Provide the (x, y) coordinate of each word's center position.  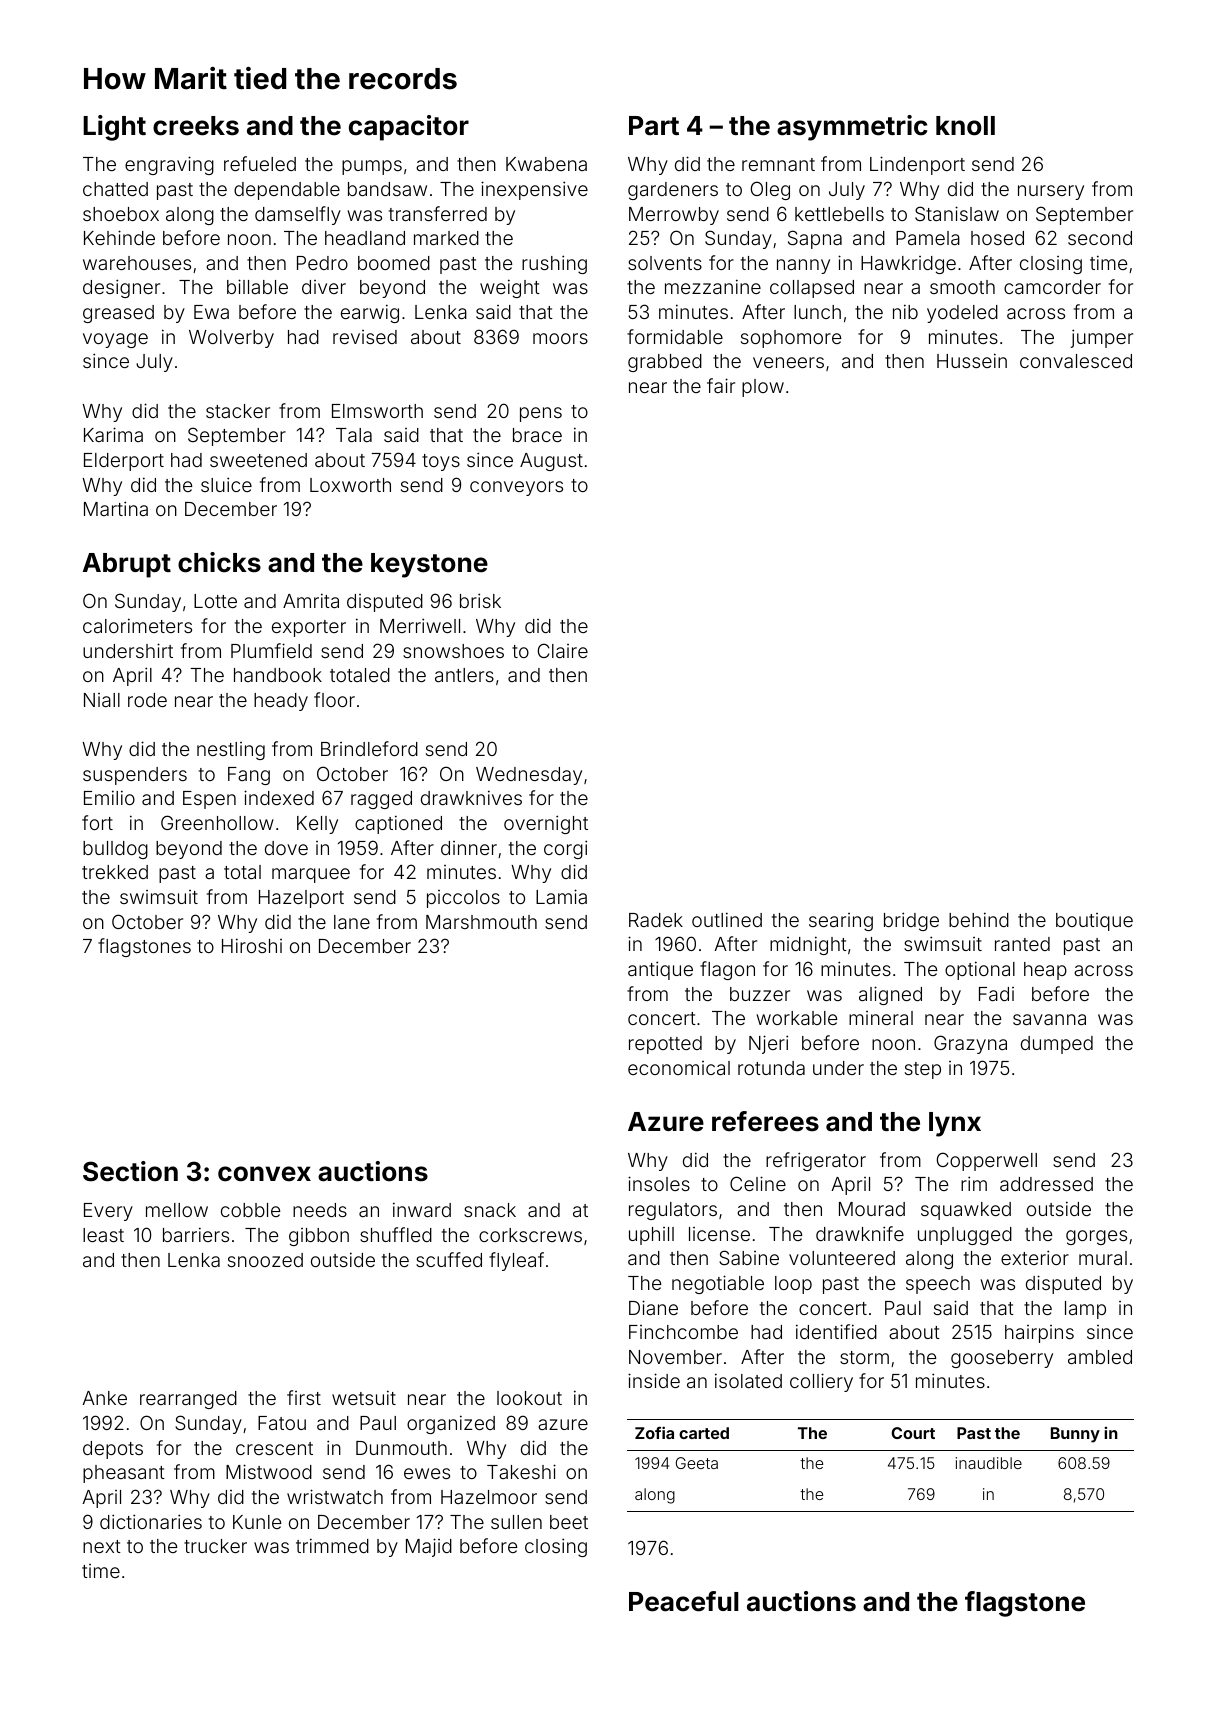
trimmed (332, 1545)
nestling (231, 751)
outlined (727, 919)
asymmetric (852, 128)
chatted (115, 189)
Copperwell (987, 1161)
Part (654, 126)
